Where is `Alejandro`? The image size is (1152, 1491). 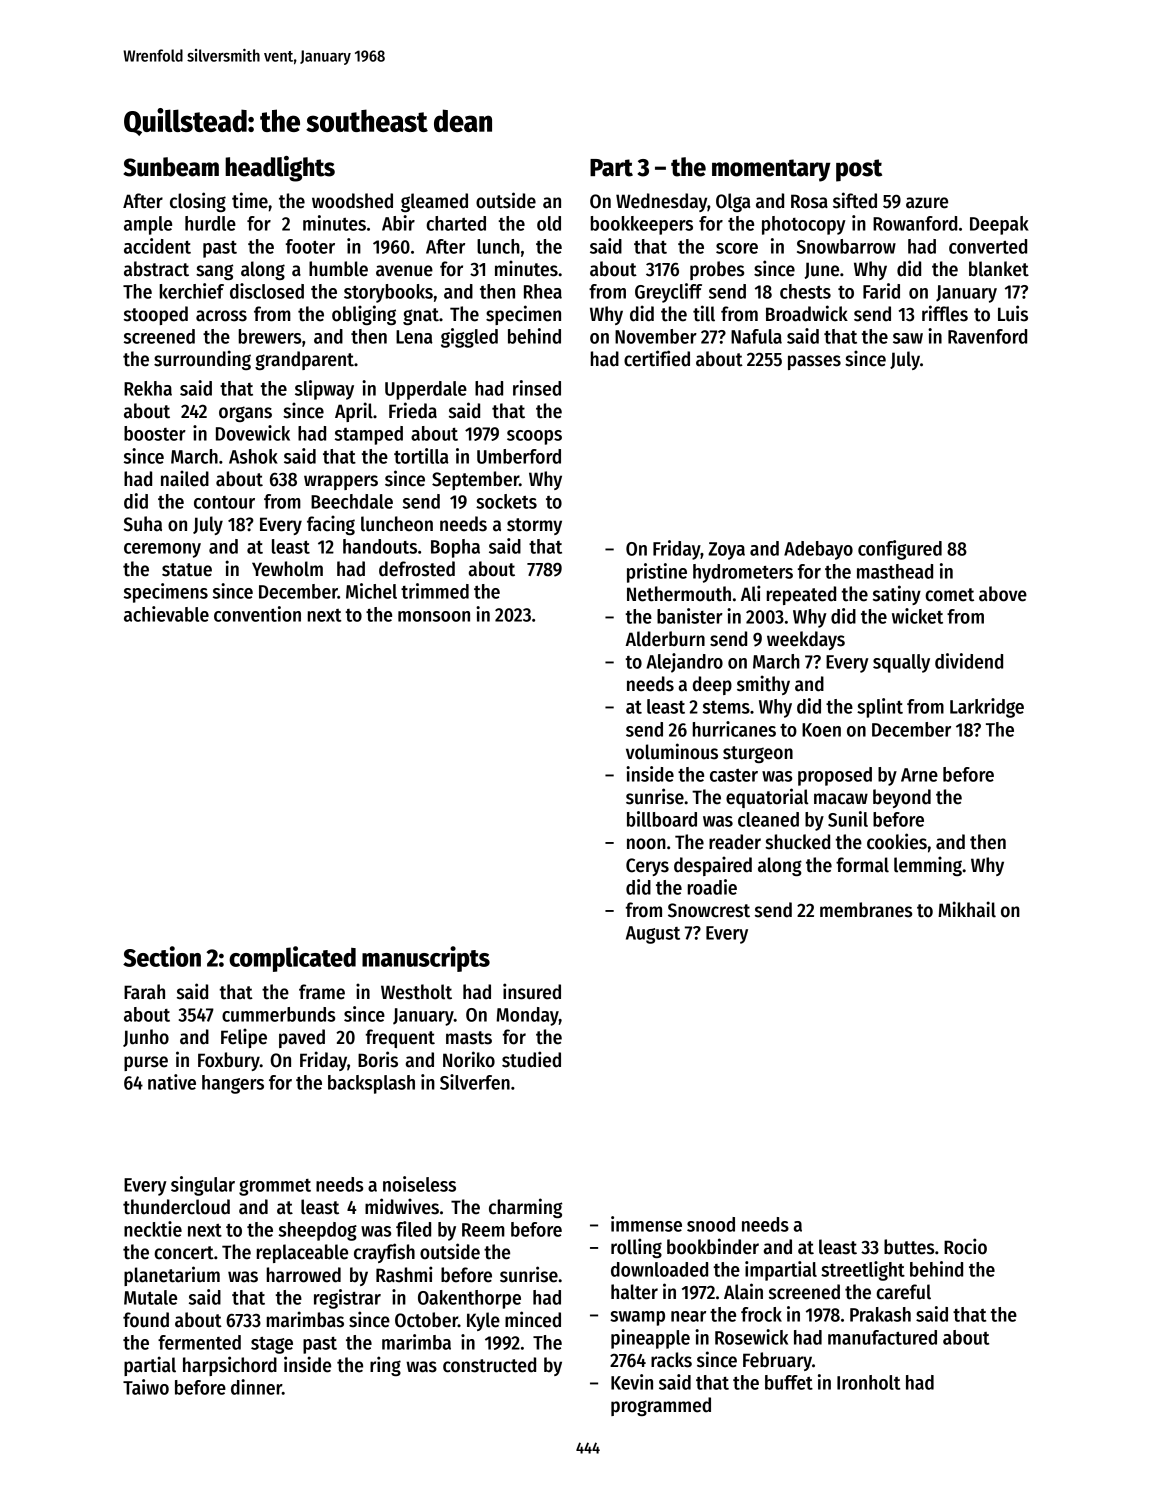 Alejandro is located at coordinates (684, 663).
